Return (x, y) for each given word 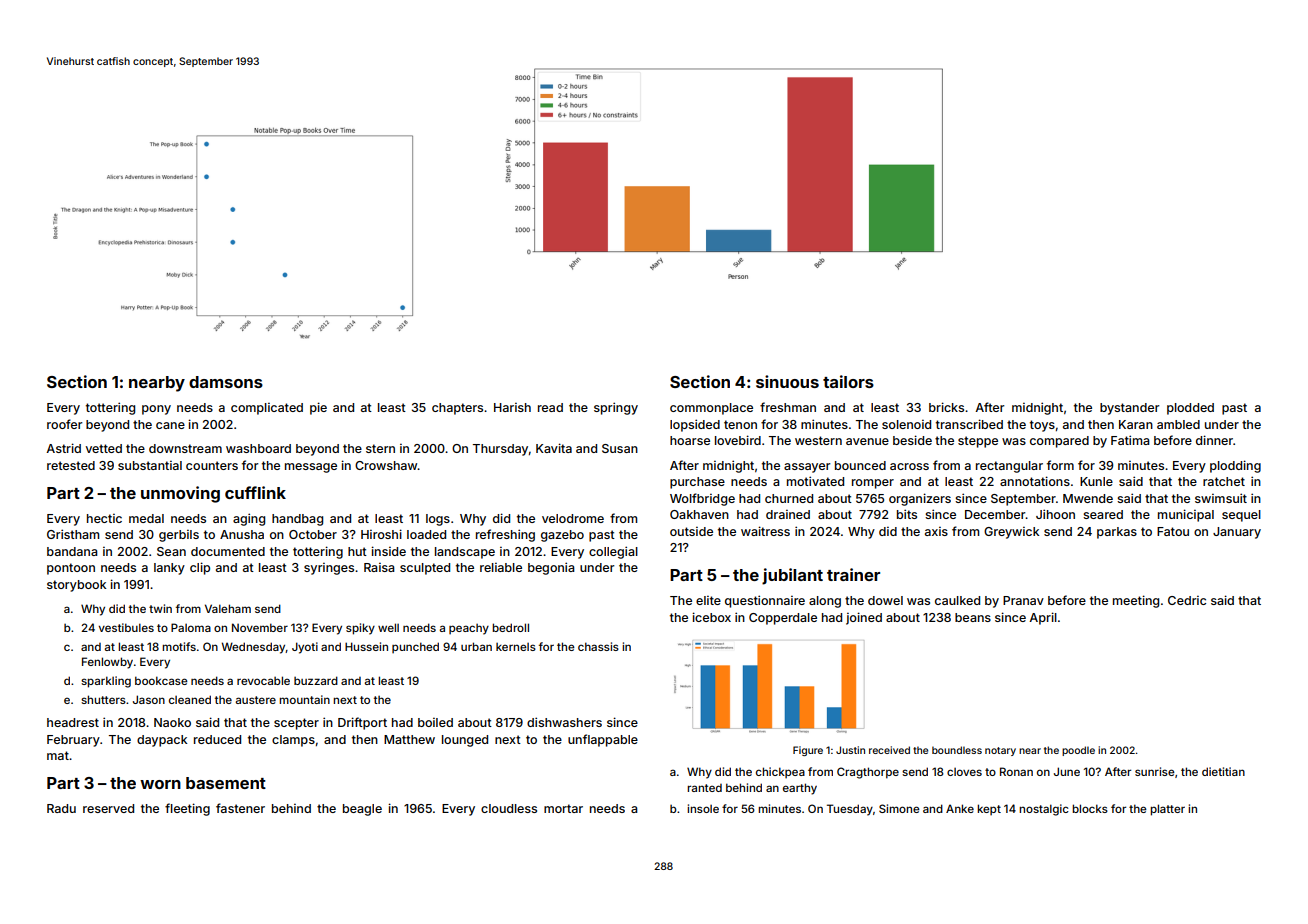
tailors (848, 381)
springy (616, 408)
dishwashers (564, 722)
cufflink (255, 492)
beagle (362, 810)
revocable (263, 680)
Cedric (1187, 600)
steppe (978, 442)
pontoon (71, 569)
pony (156, 410)
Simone (899, 808)
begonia (551, 568)
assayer (807, 468)
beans (973, 617)
